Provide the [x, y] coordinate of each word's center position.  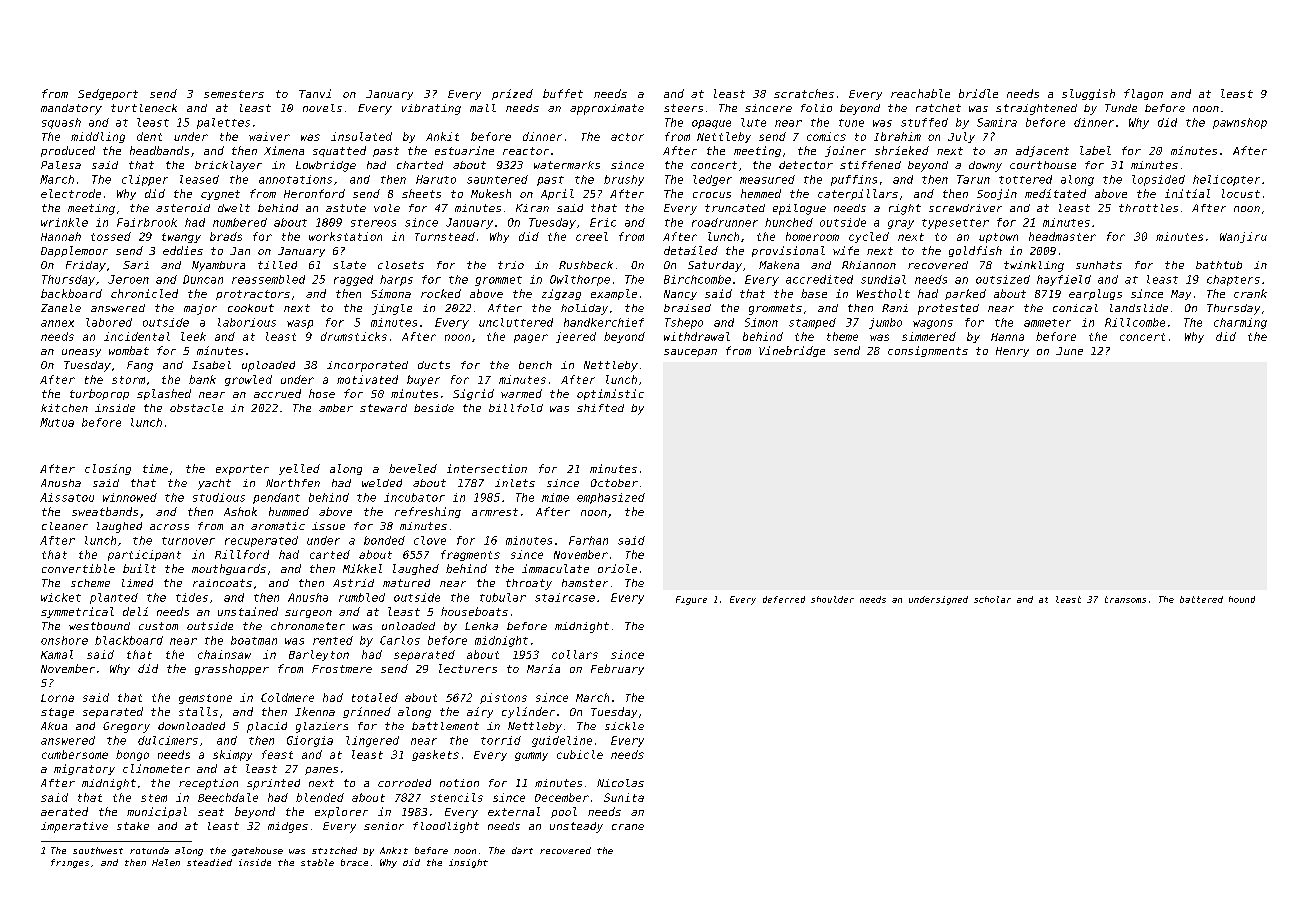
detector [806, 165]
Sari [136, 265]
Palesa [61, 165]
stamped [812, 323]
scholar [992, 599]
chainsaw [224, 654]
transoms [1125, 599]
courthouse [1043, 165]
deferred [784, 599]
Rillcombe [1135, 322]
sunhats [1099, 265]
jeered [576, 337]
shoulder [832, 599]
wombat [129, 350]
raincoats [222, 583]
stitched [334, 850]
